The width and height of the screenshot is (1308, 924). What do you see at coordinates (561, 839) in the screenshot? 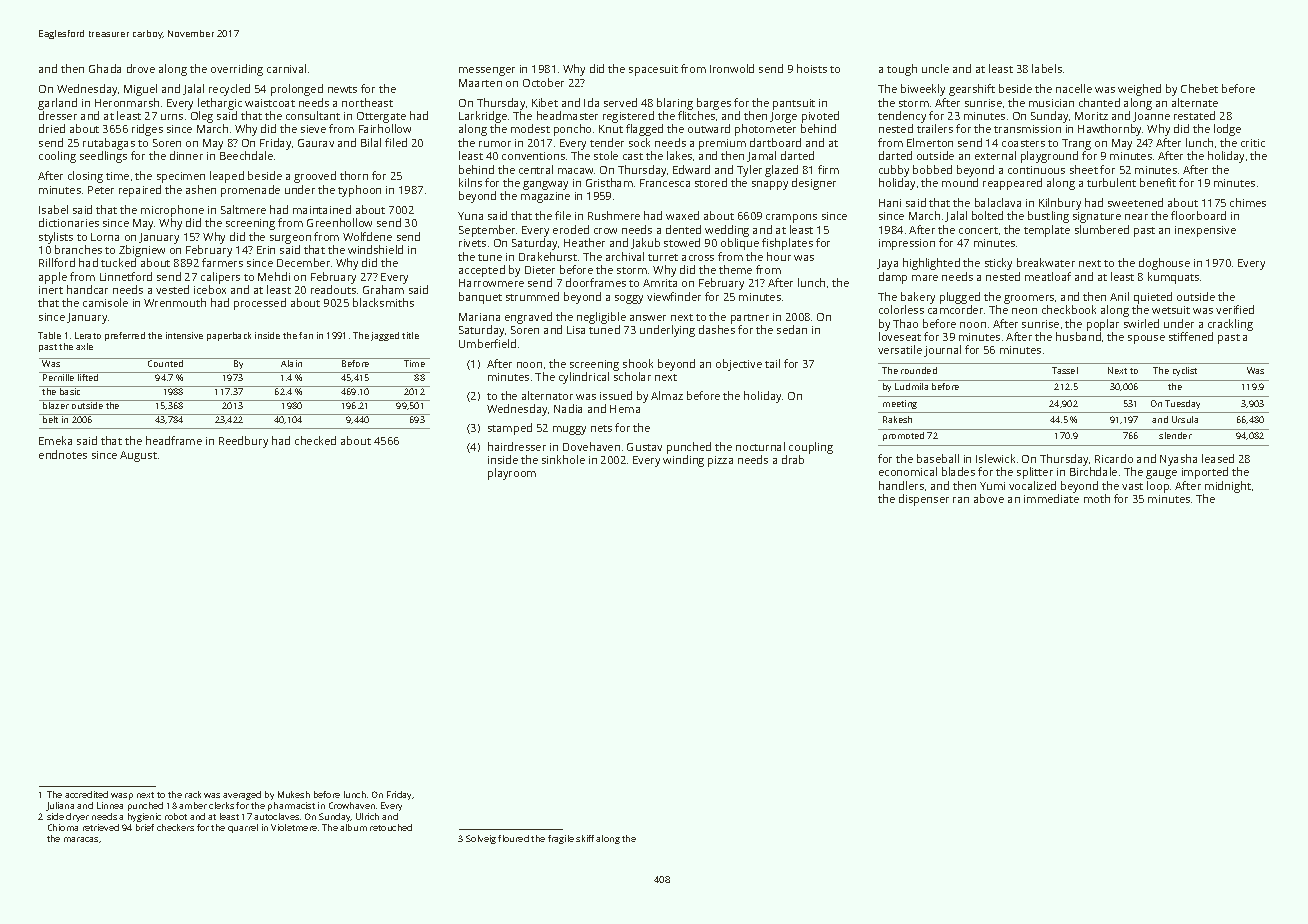
I see `fragile` at bounding box center [561, 839].
